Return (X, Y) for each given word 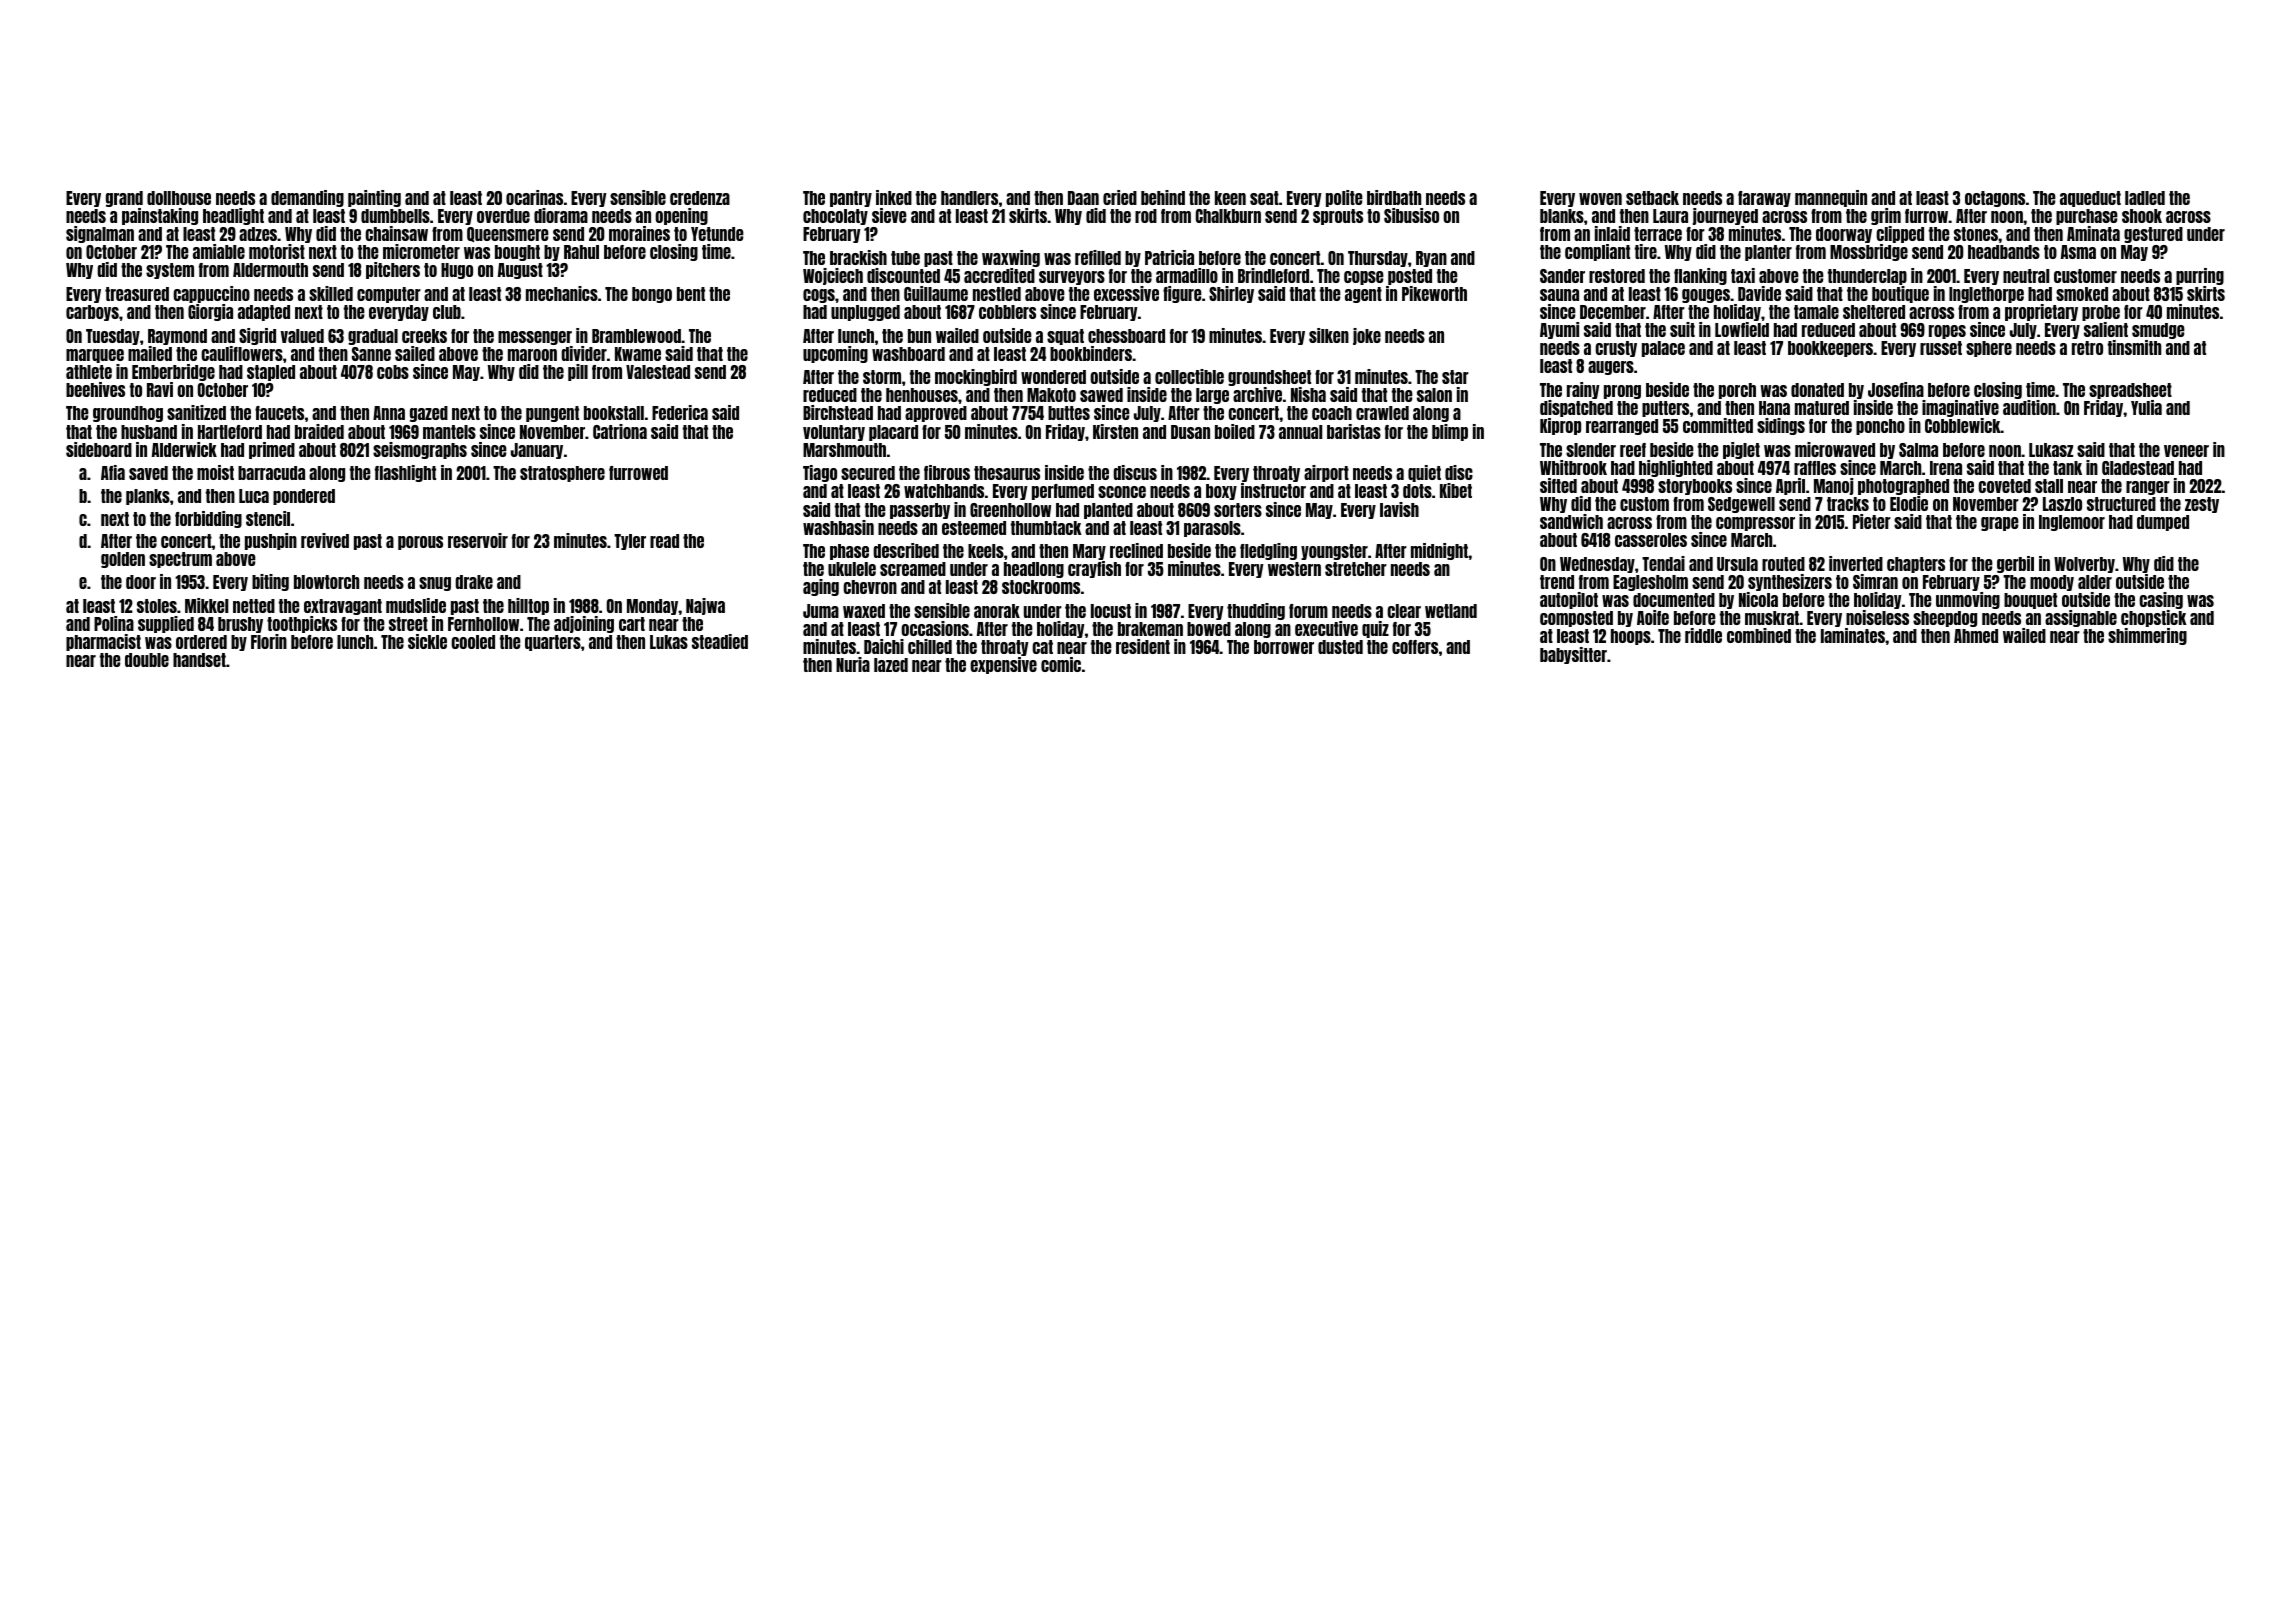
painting (374, 198)
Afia (113, 472)
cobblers (1007, 312)
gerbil (2015, 564)
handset (199, 660)
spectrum (180, 560)
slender (1591, 450)
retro (2087, 348)
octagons (1995, 199)
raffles (1815, 468)
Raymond (177, 337)
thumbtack (1046, 528)
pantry (851, 199)
